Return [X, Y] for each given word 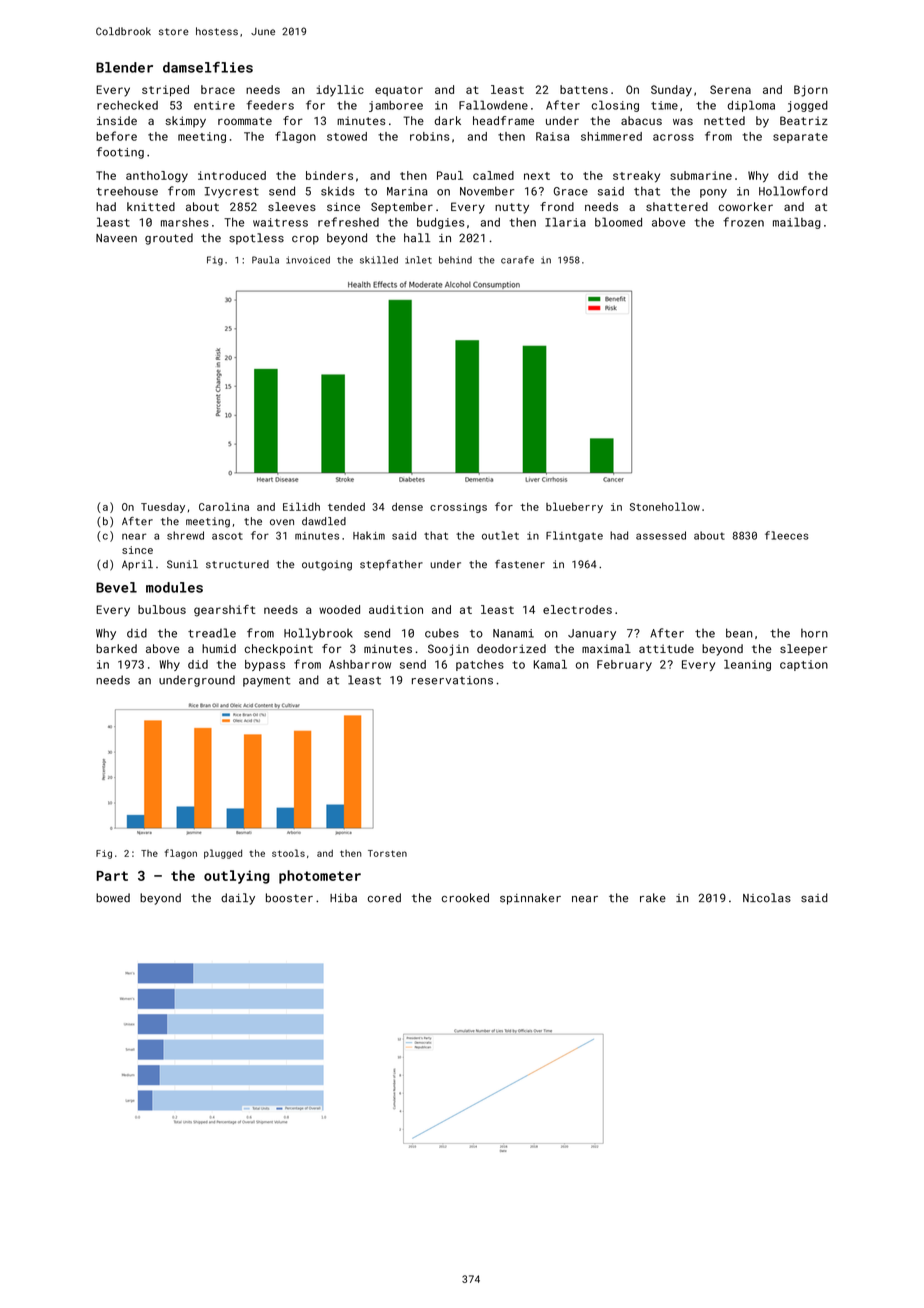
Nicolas [767, 898]
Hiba [343, 898]
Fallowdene [493, 105]
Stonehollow [665, 506]
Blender [124, 67]
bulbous [162, 609]
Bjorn [811, 91]
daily [238, 899]
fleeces [786, 535]
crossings [458, 508]
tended [346, 506]
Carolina [224, 506]
